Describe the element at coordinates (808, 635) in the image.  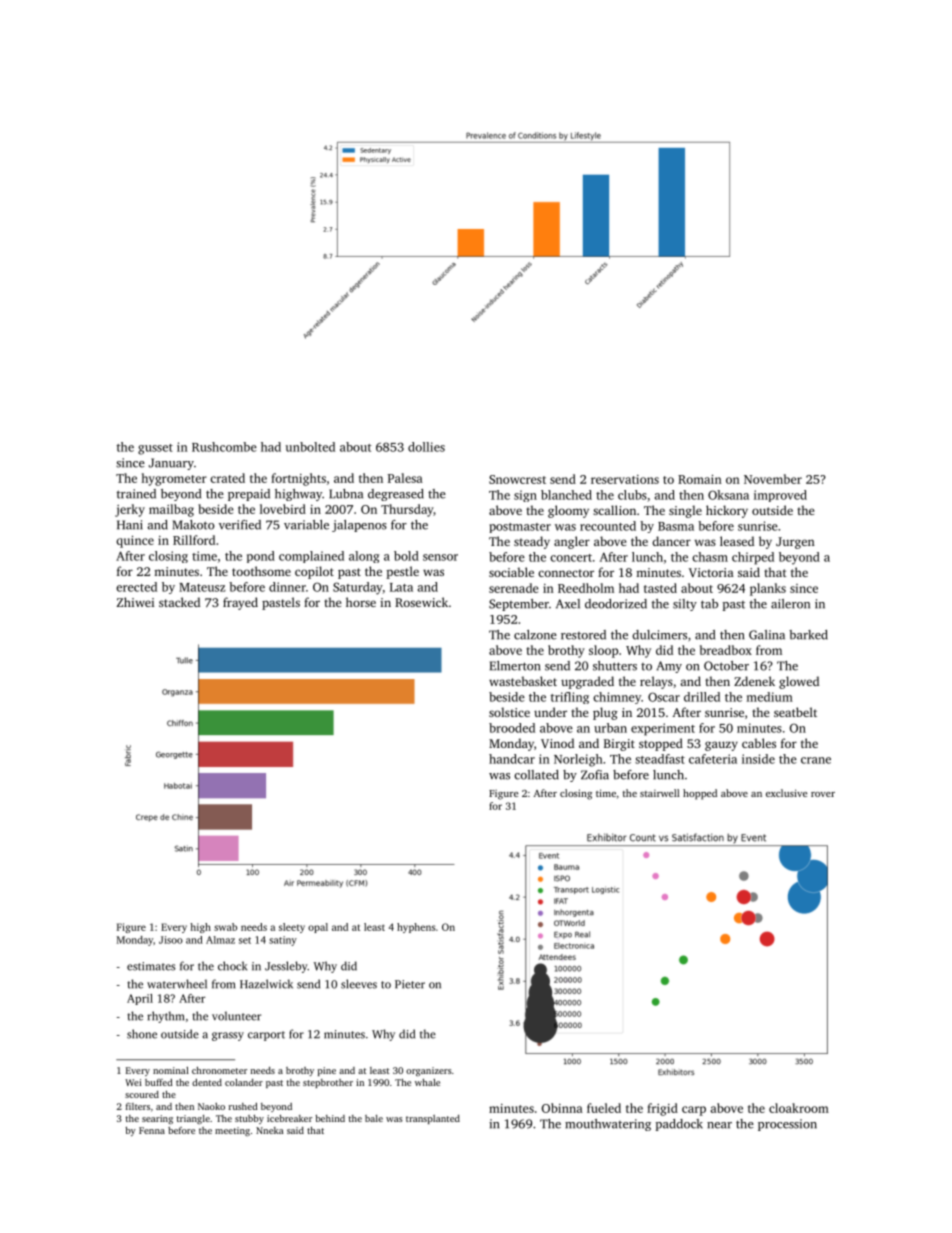
I see `barked` at that location.
